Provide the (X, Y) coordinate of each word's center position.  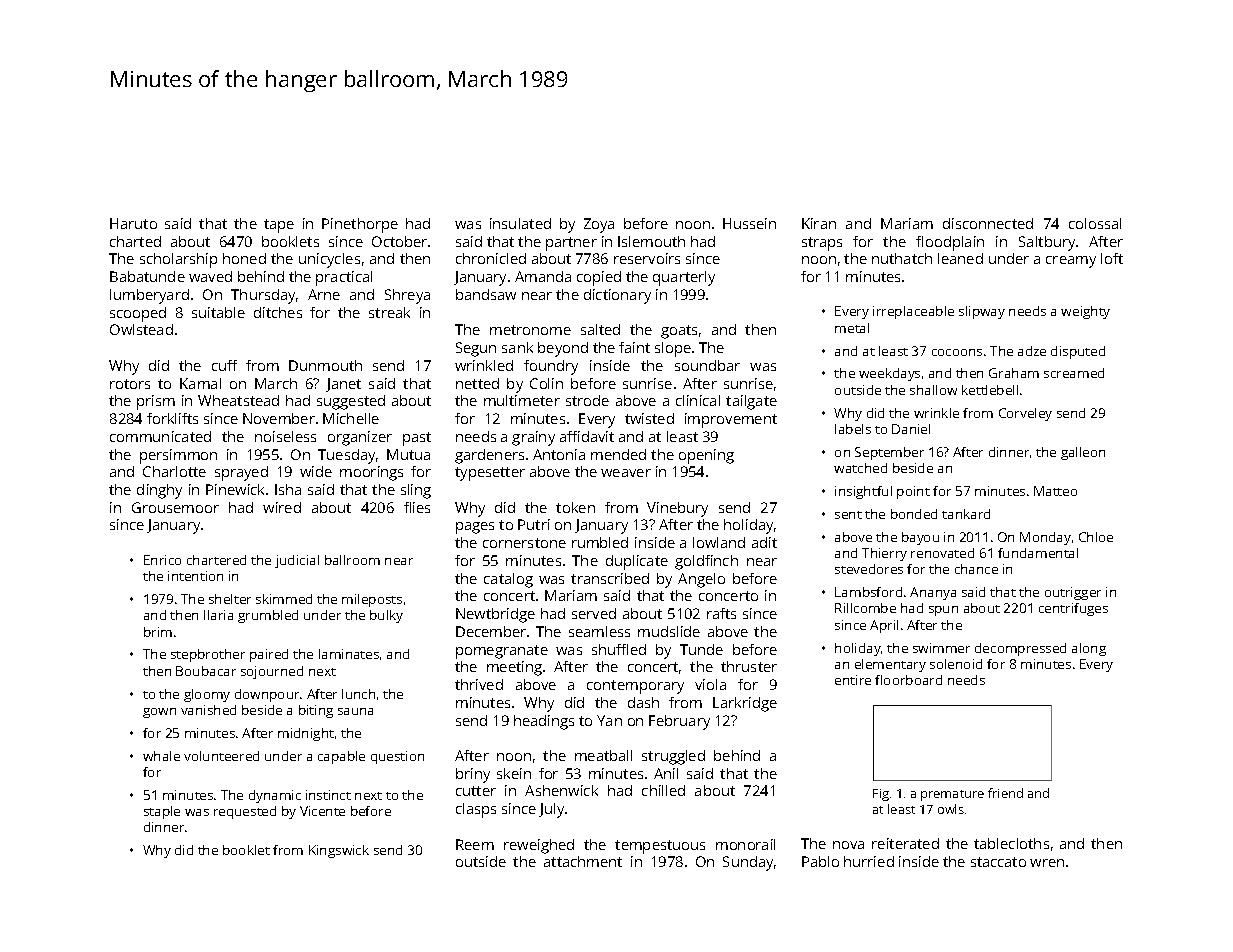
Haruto (133, 223)
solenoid (956, 664)
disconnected (988, 223)
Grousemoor (175, 507)
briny (473, 775)
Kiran (819, 223)
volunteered (221, 756)
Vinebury (677, 509)
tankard (966, 514)
